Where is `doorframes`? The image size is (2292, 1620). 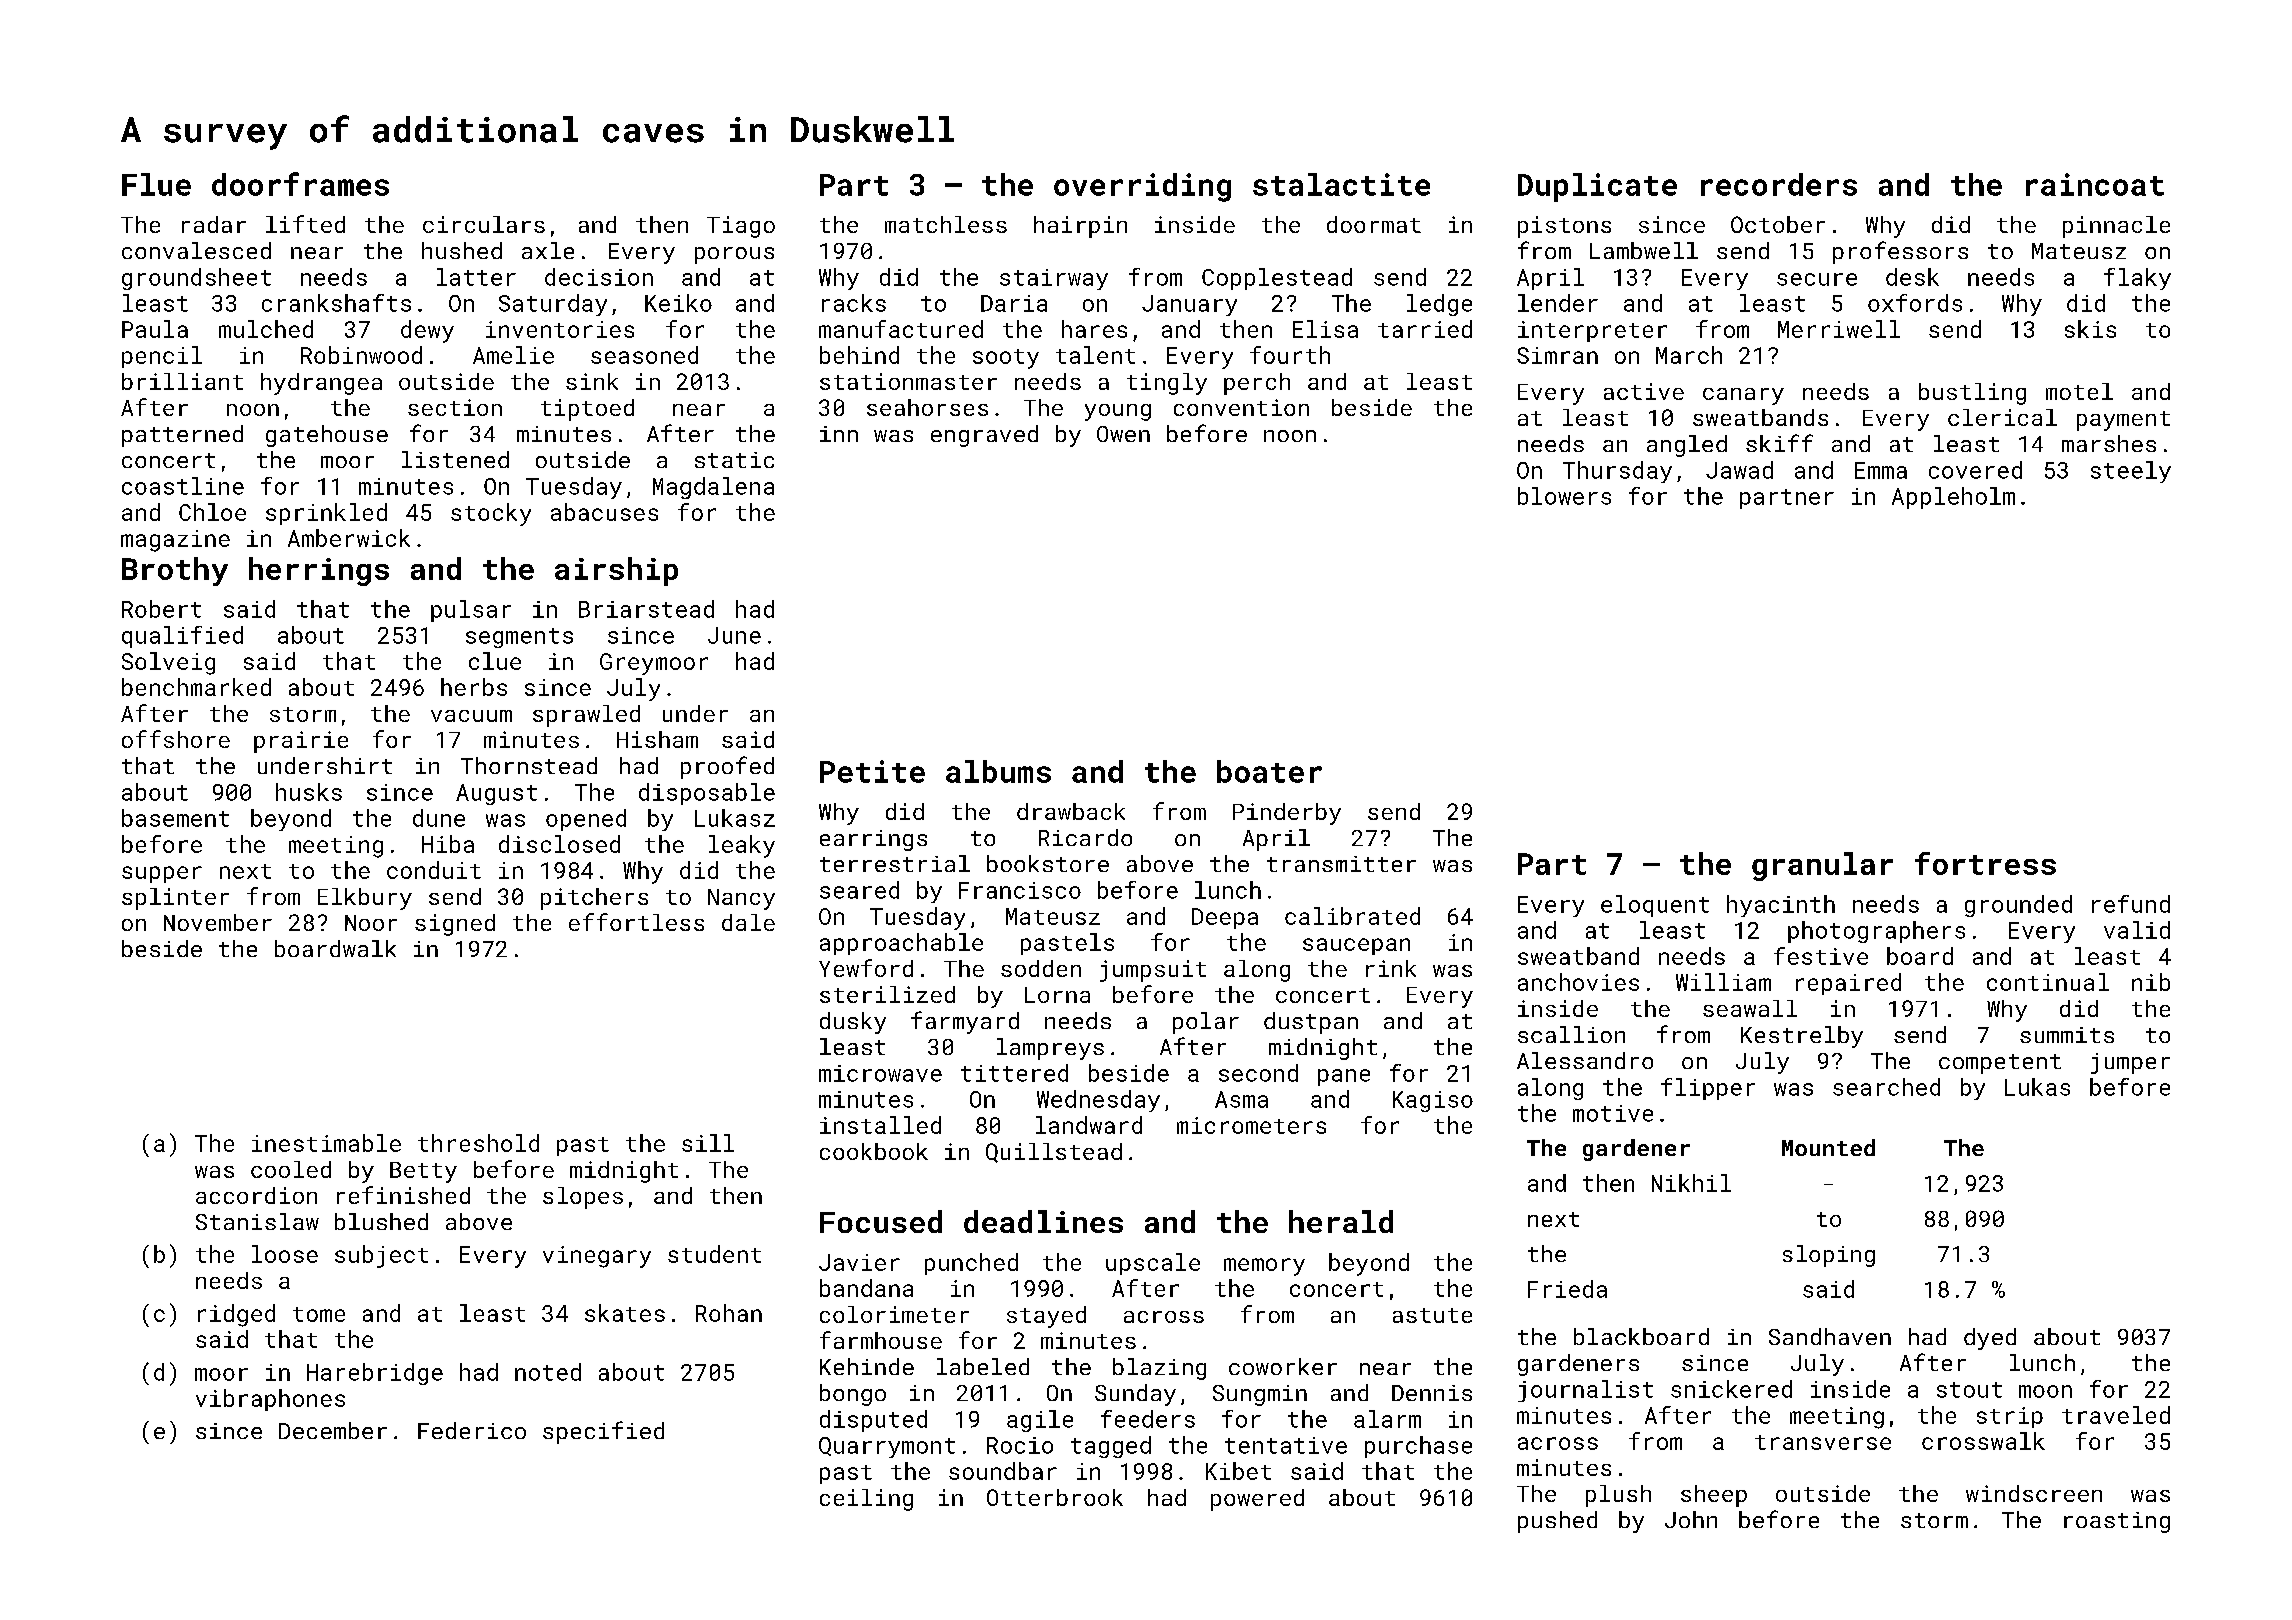 doorframes is located at coordinates (300, 184).
